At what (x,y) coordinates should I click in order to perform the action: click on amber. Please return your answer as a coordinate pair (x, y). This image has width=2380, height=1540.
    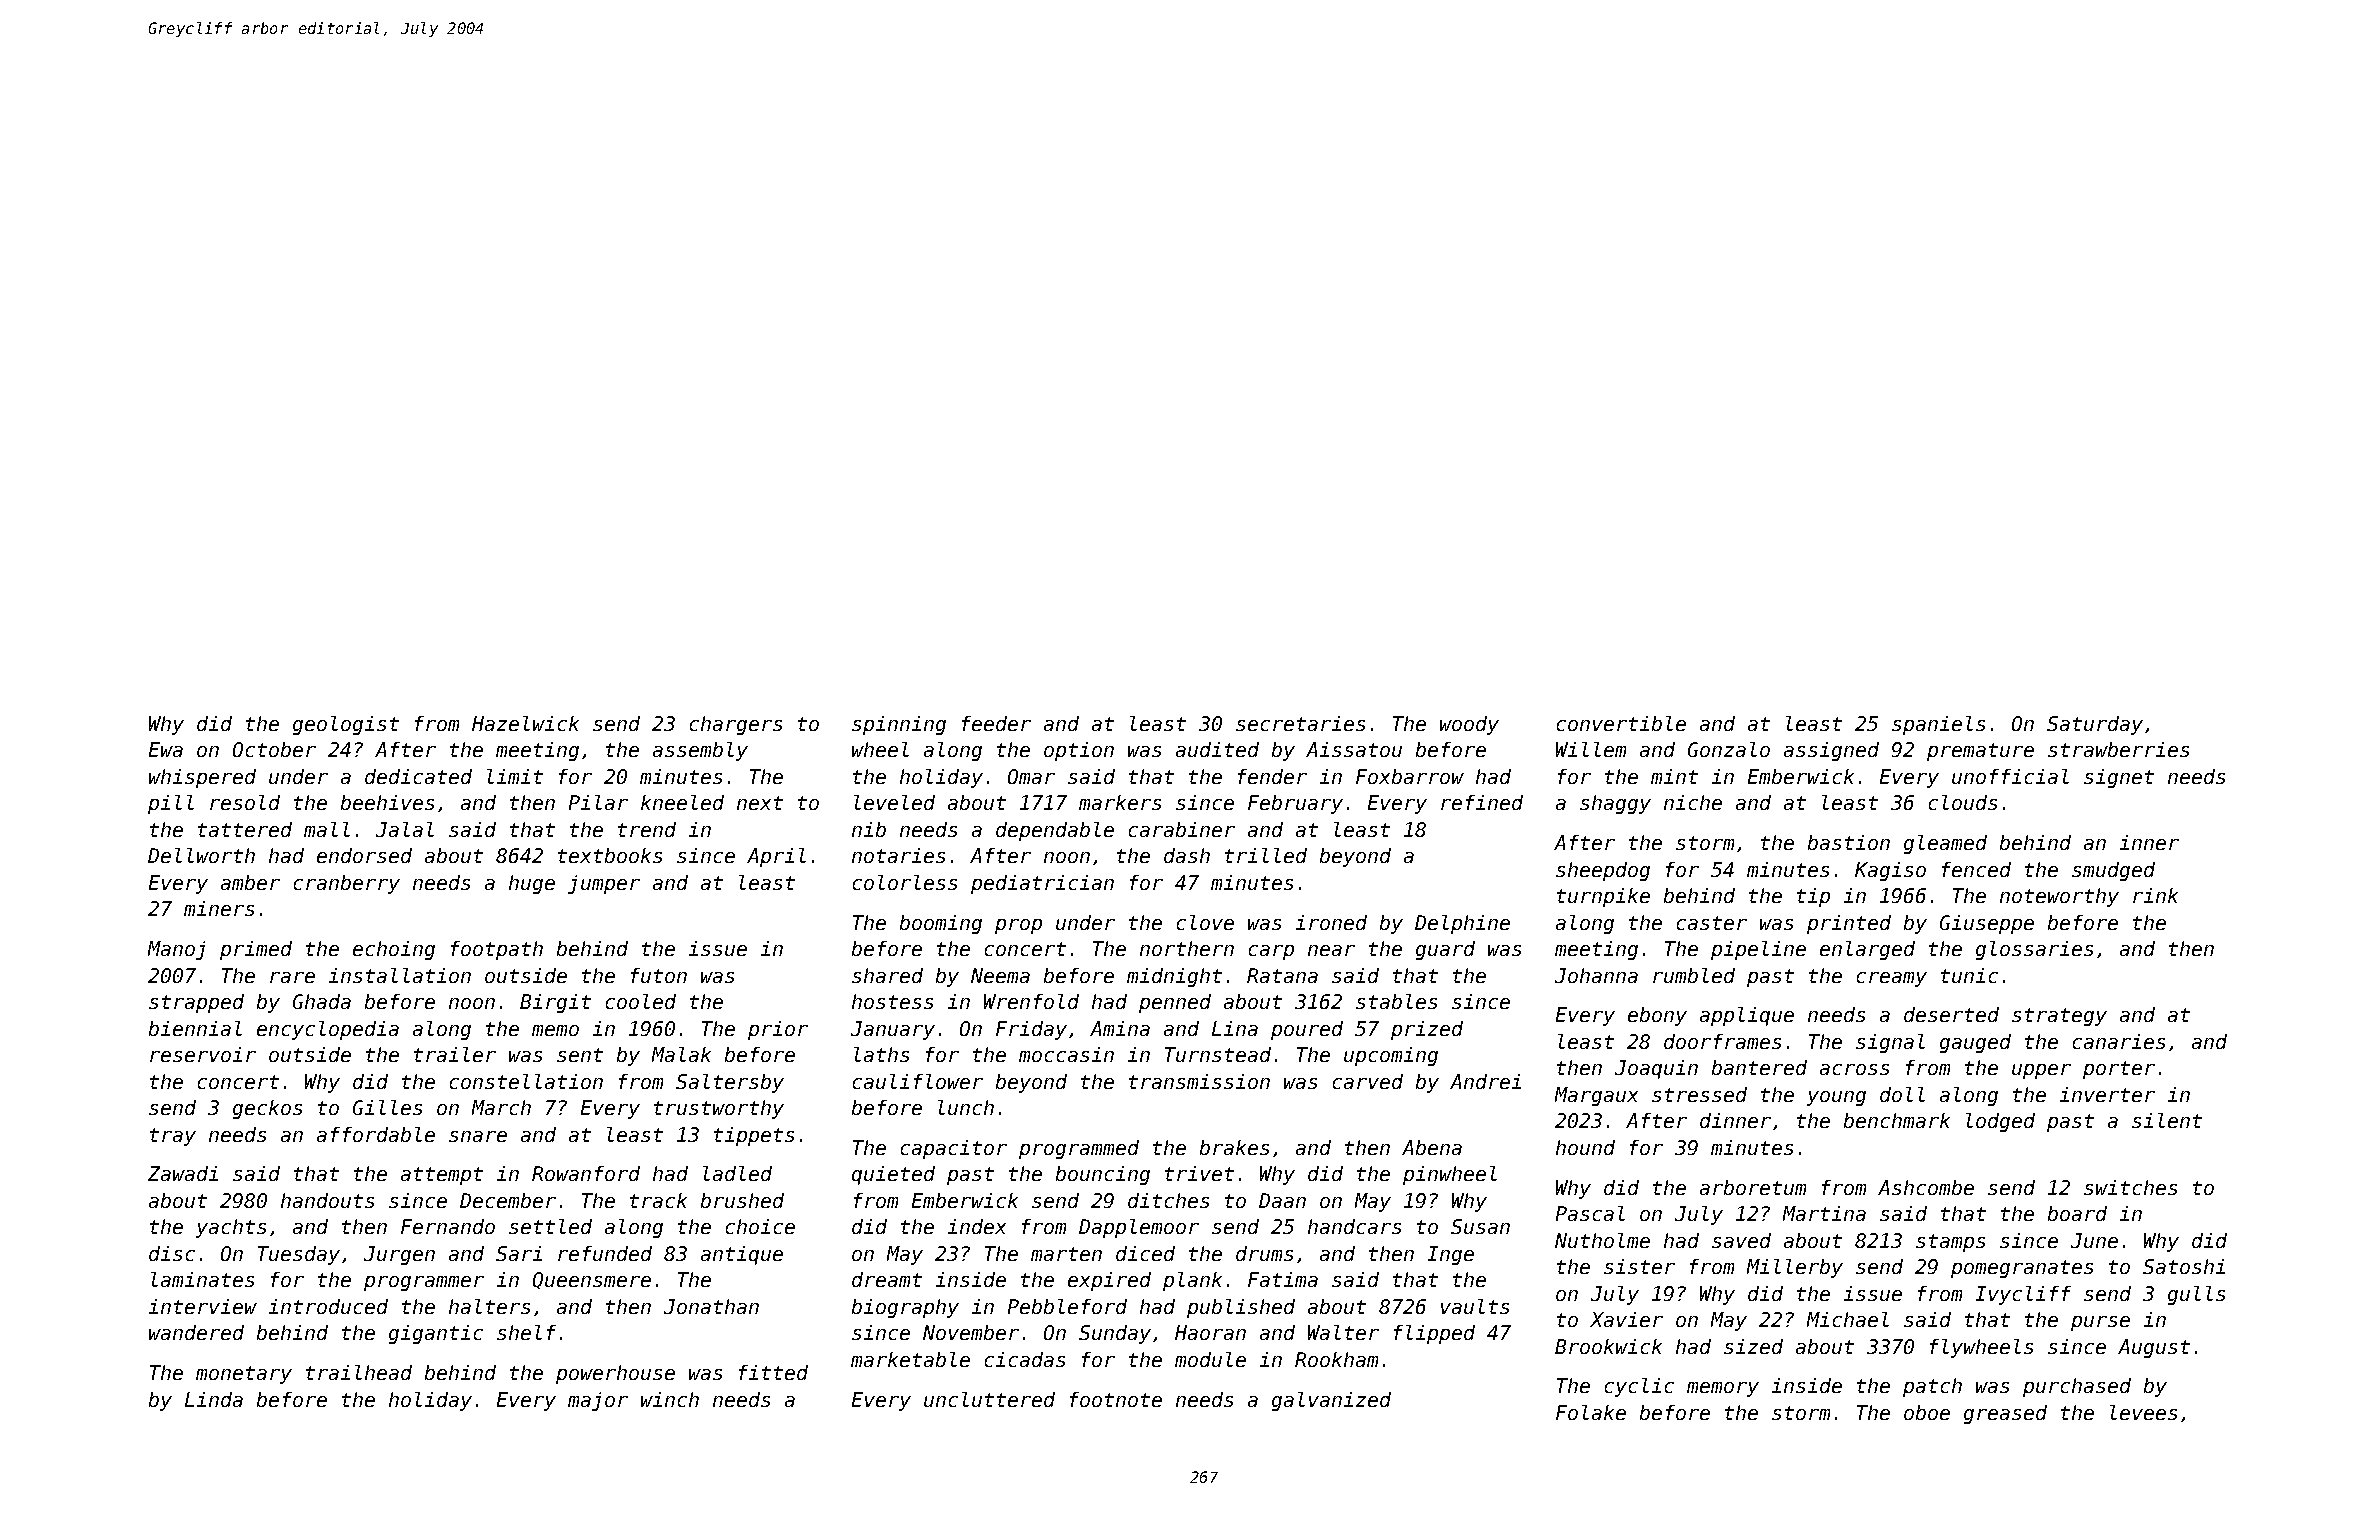
    Looking at the image, I should click on (250, 882).
